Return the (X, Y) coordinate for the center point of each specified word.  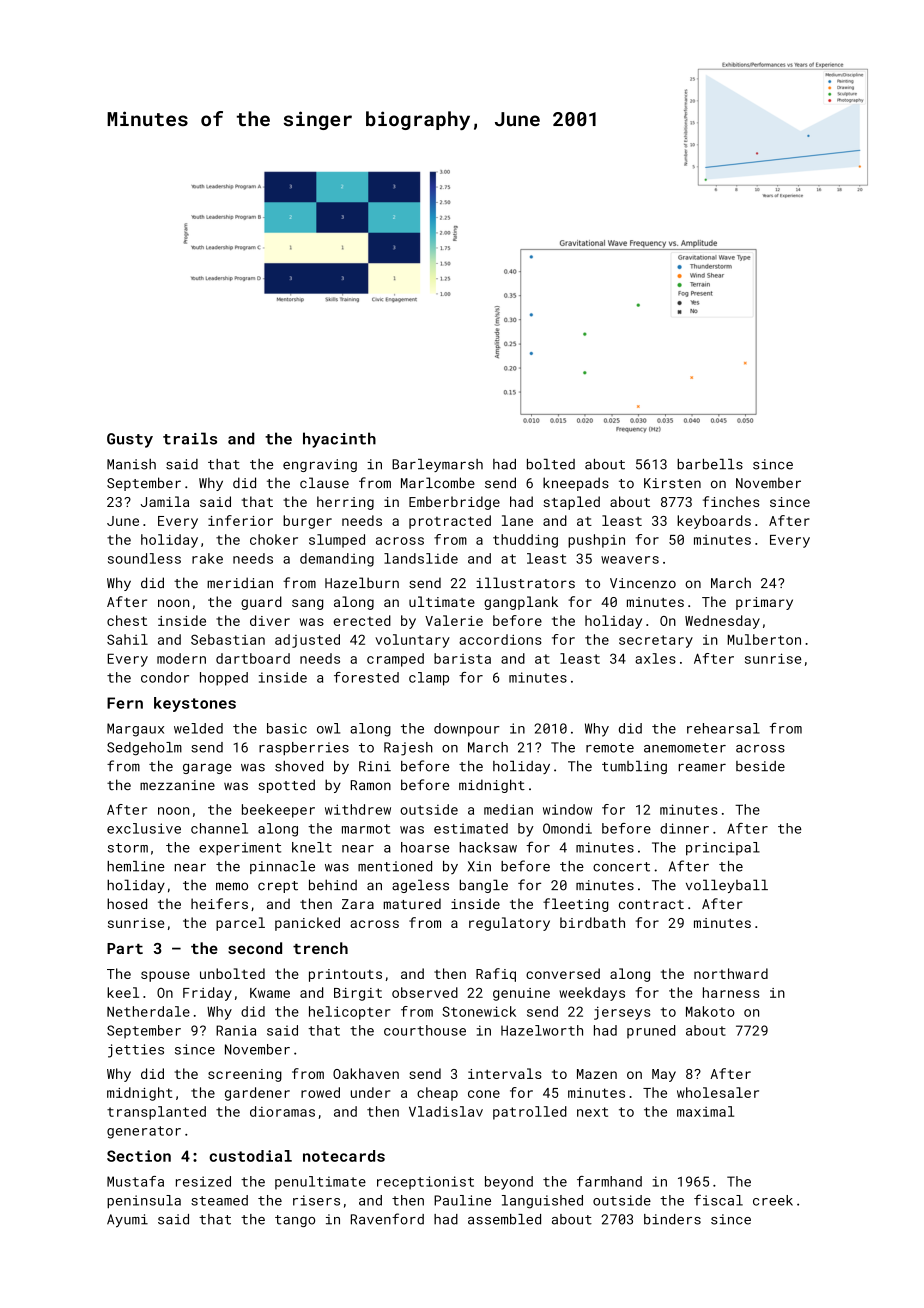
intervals (505, 1073)
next (592, 1112)
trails (190, 438)
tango (295, 1221)
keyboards (714, 522)
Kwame (270, 993)
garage (207, 768)
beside (760, 766)
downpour (467, 730)
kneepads (576, 484)
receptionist (425, 1183)
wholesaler (718, 1092)
